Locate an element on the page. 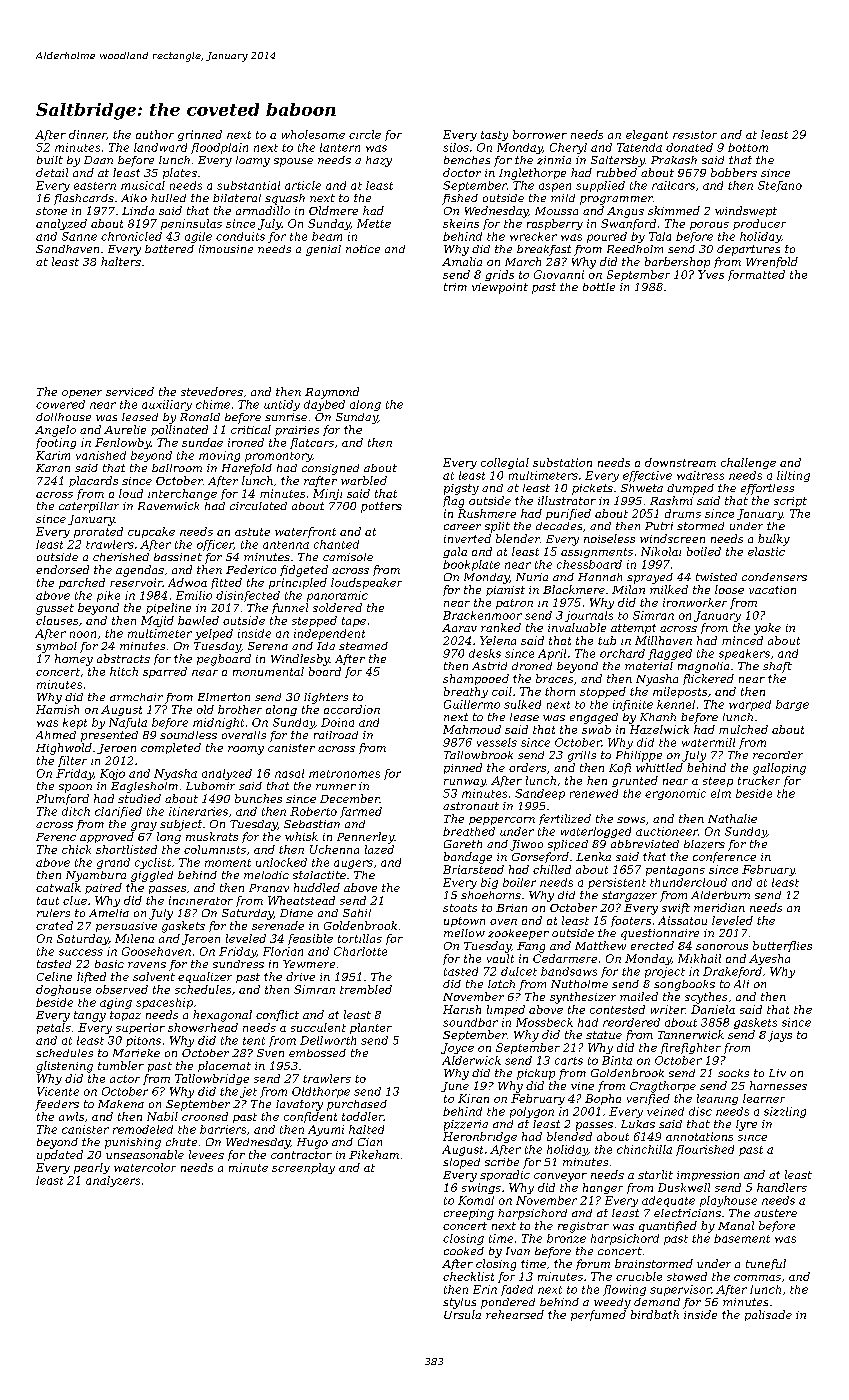  Federico is located at coordinates (251, 569).
